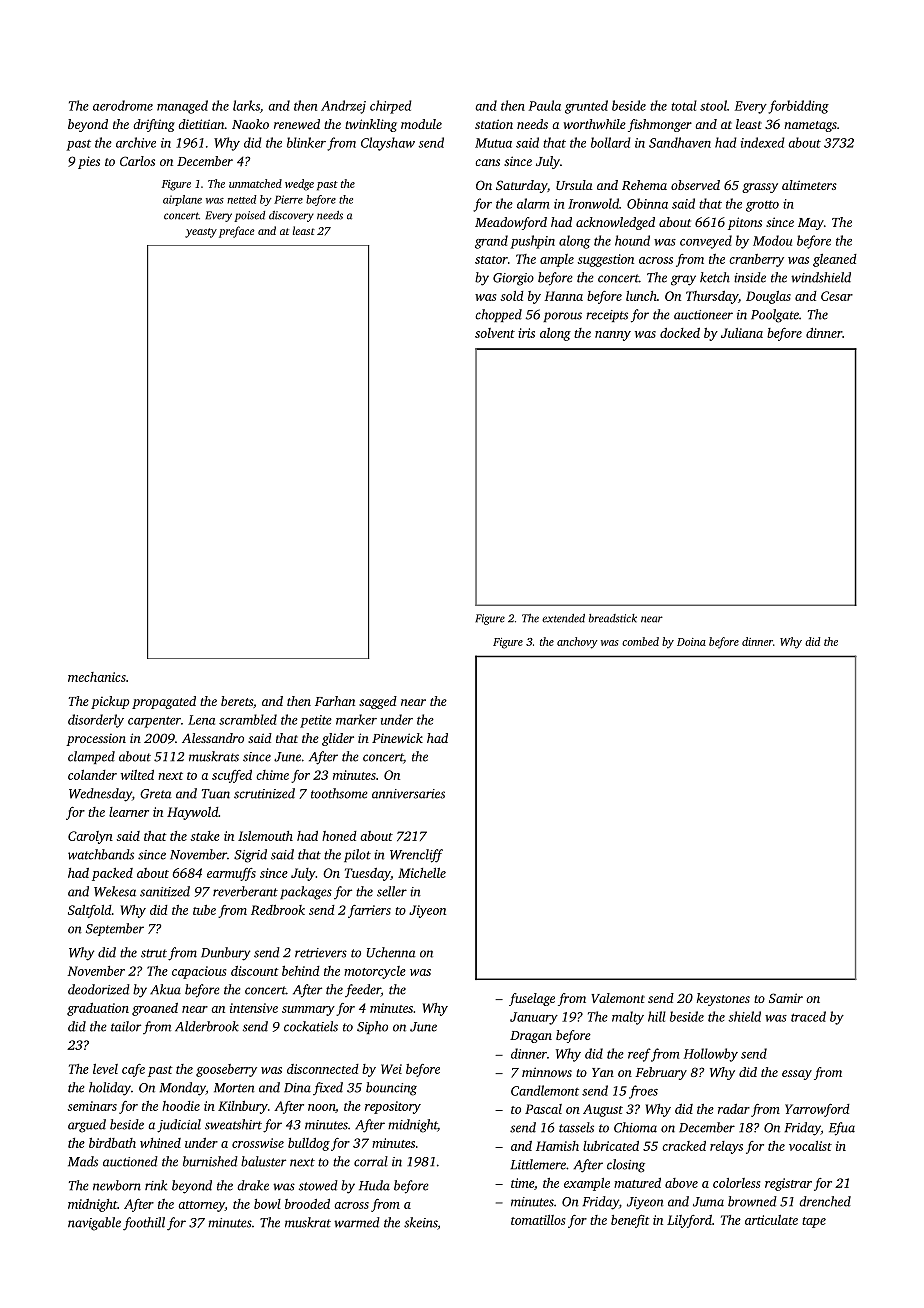 The width and height of the screenshot is (924, 1308). What do you see at coordinates (723, 999) in the screenshot?
I see `keystones` at bounding box center [723, 999].
